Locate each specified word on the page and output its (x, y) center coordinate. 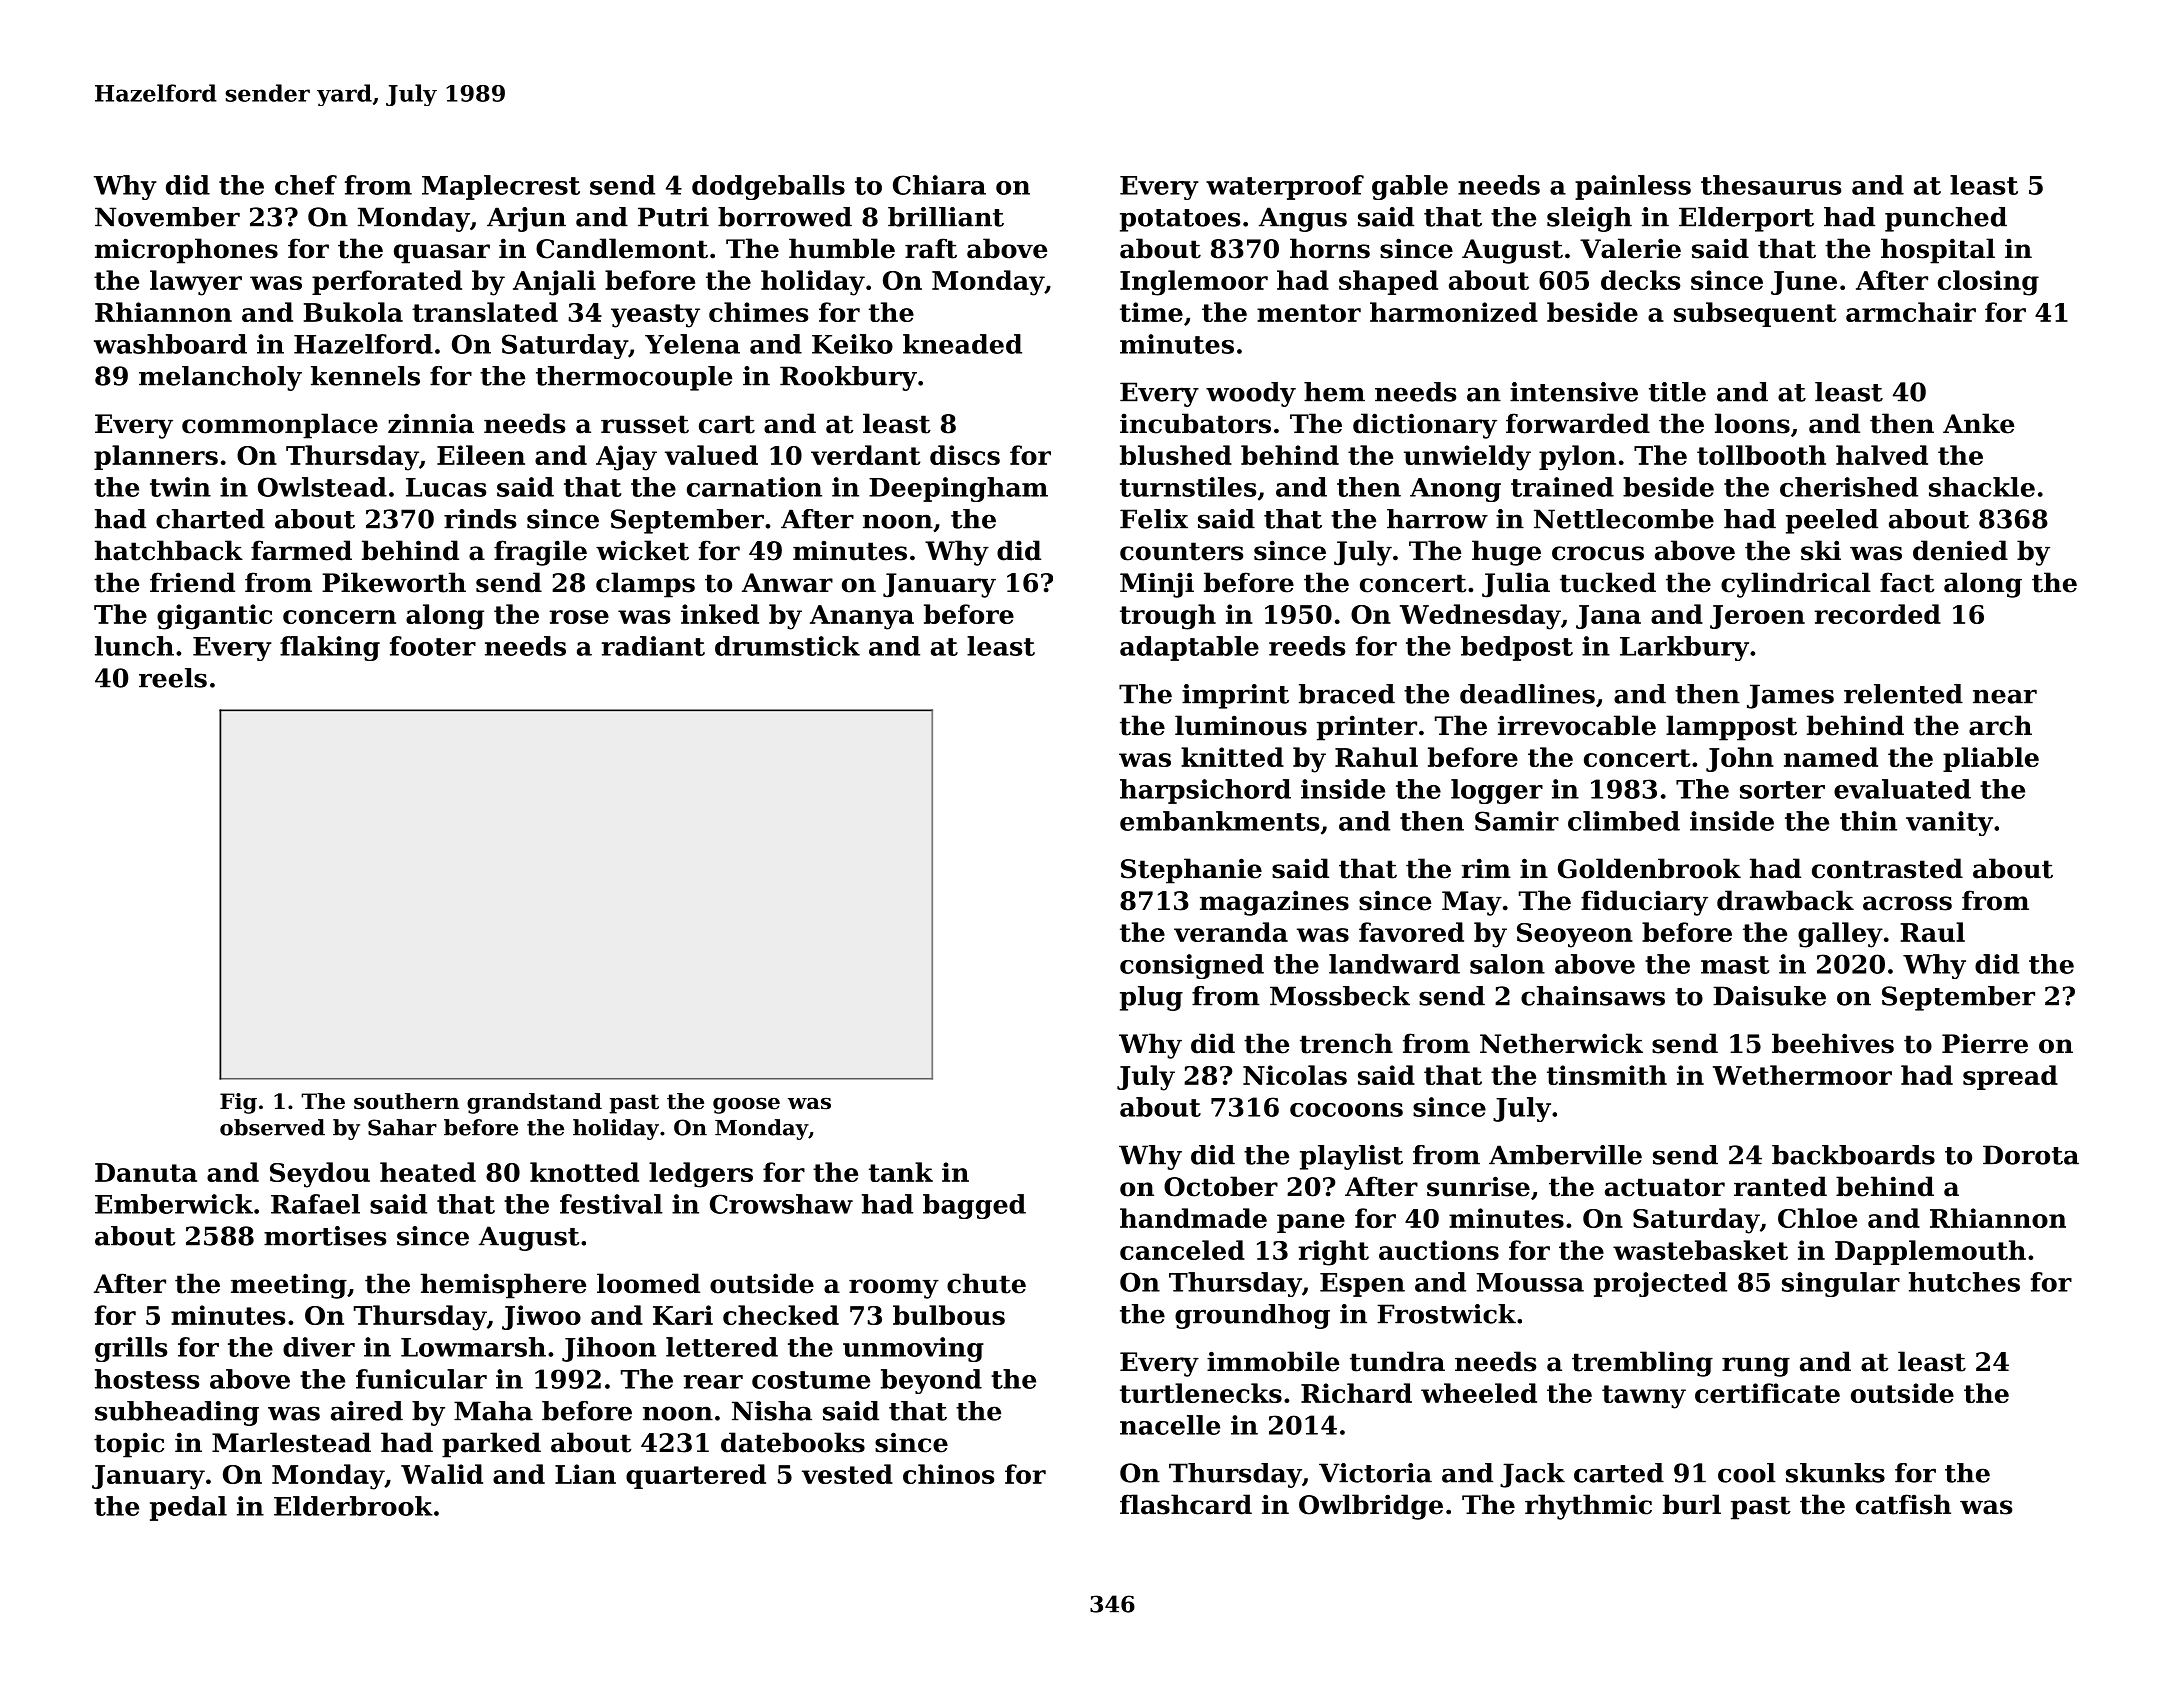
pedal (188, 1508)
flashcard (1186, 1504)
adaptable (1189, 648)
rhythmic (1588, 1507)
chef (306, 185)
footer (433, 646)
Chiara (939, 185)
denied (1960, 550)
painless (1633, 187)
